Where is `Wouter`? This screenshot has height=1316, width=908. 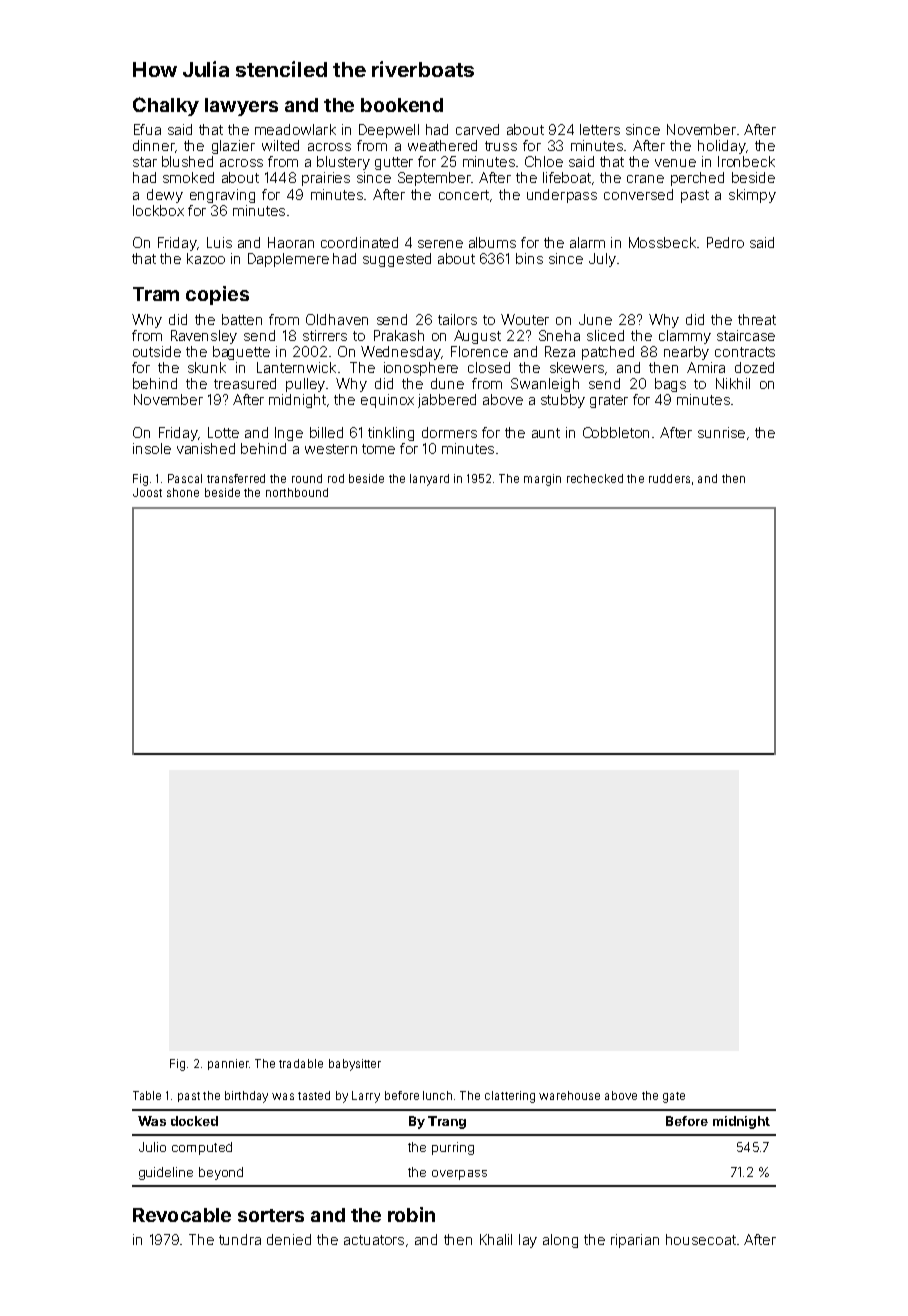
Wouter is located at coordinates (525, 319).
